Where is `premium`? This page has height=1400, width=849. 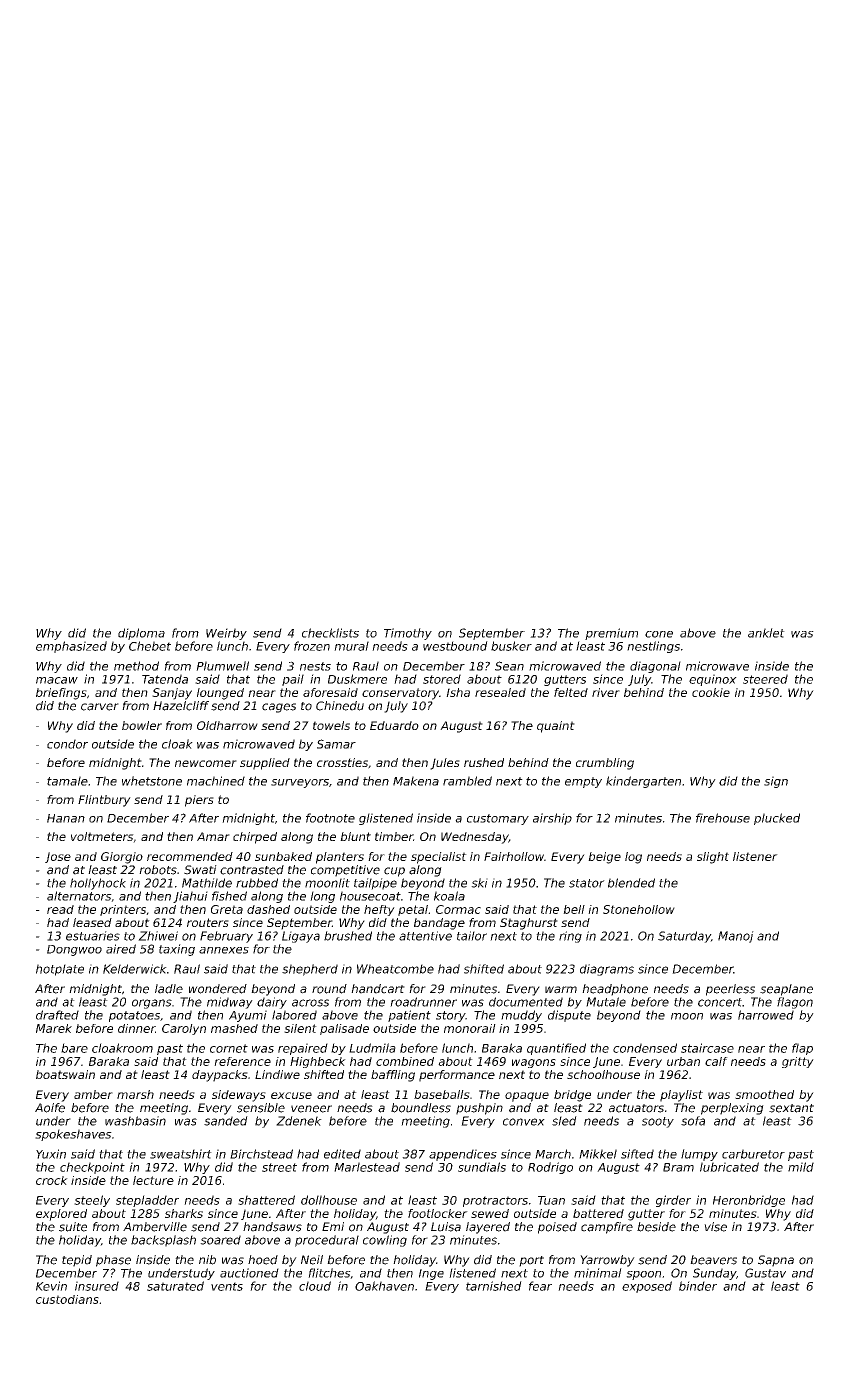 premium is located at coordinates (611, 634).
